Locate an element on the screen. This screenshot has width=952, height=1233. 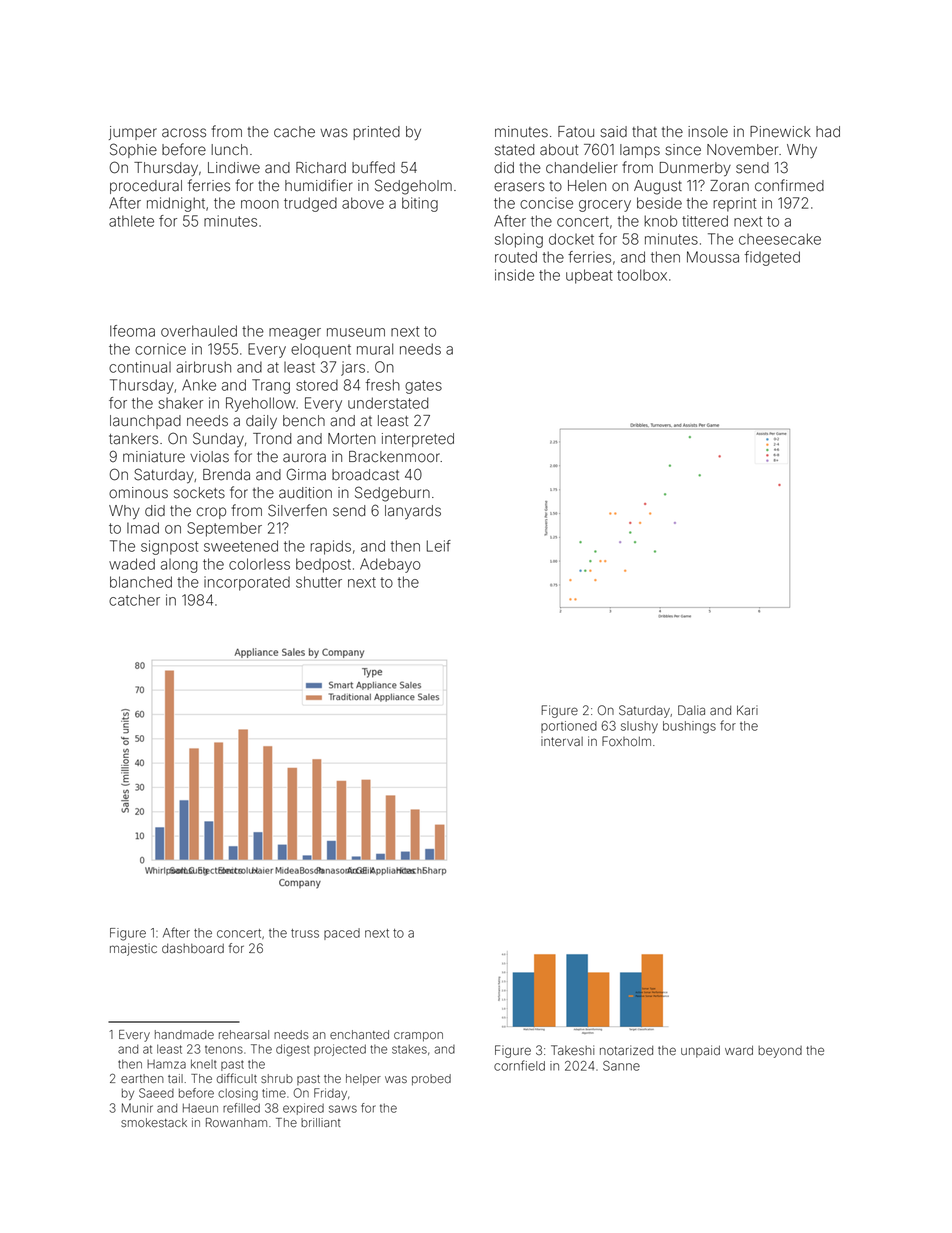
bedpost is located at coordinates (323, 565).
